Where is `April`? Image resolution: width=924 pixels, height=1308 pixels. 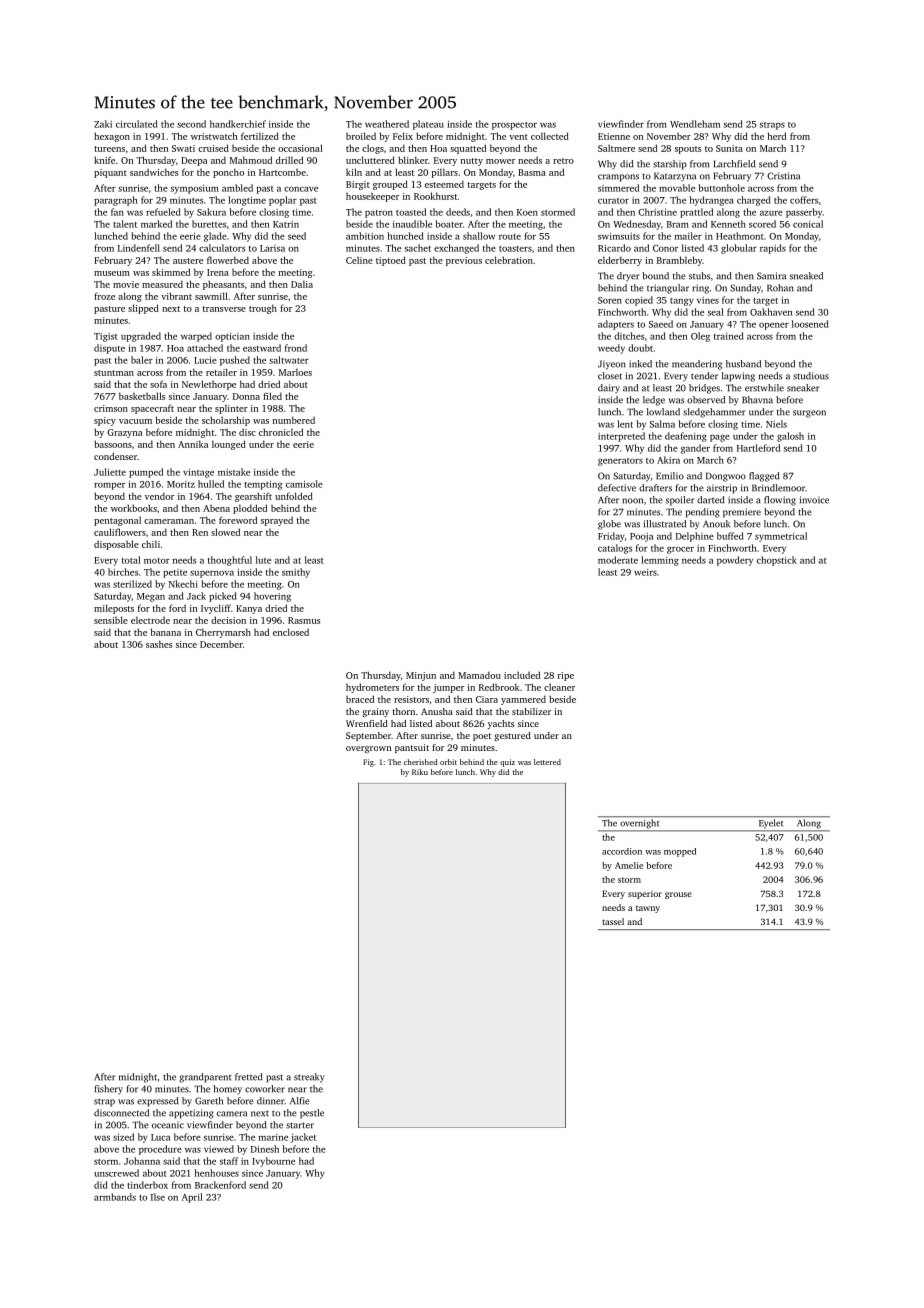
April is located at coordinates (192, 1198).
